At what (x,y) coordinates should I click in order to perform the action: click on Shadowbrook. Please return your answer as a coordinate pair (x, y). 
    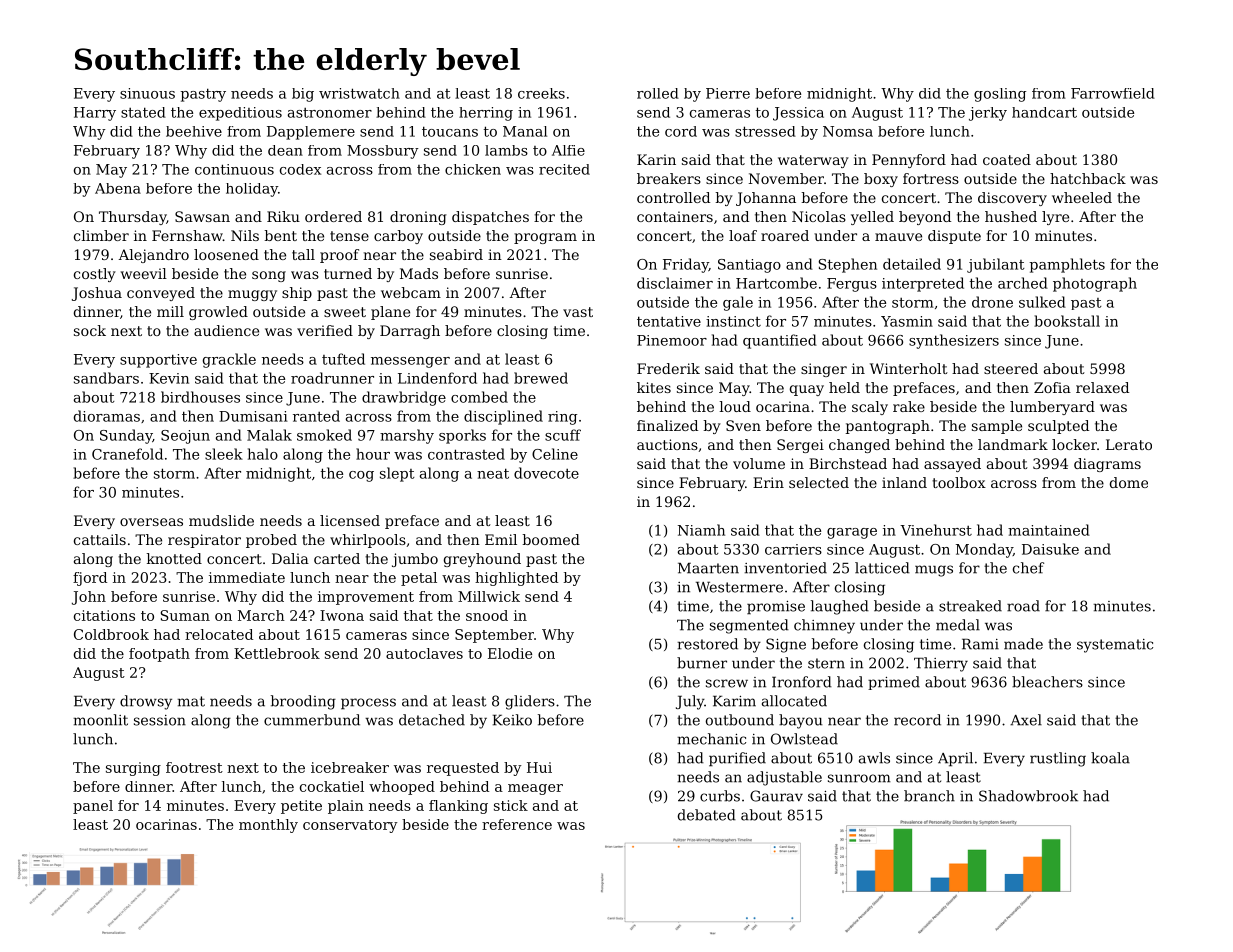
    Looking at the image, I should click on (1028, 796).
